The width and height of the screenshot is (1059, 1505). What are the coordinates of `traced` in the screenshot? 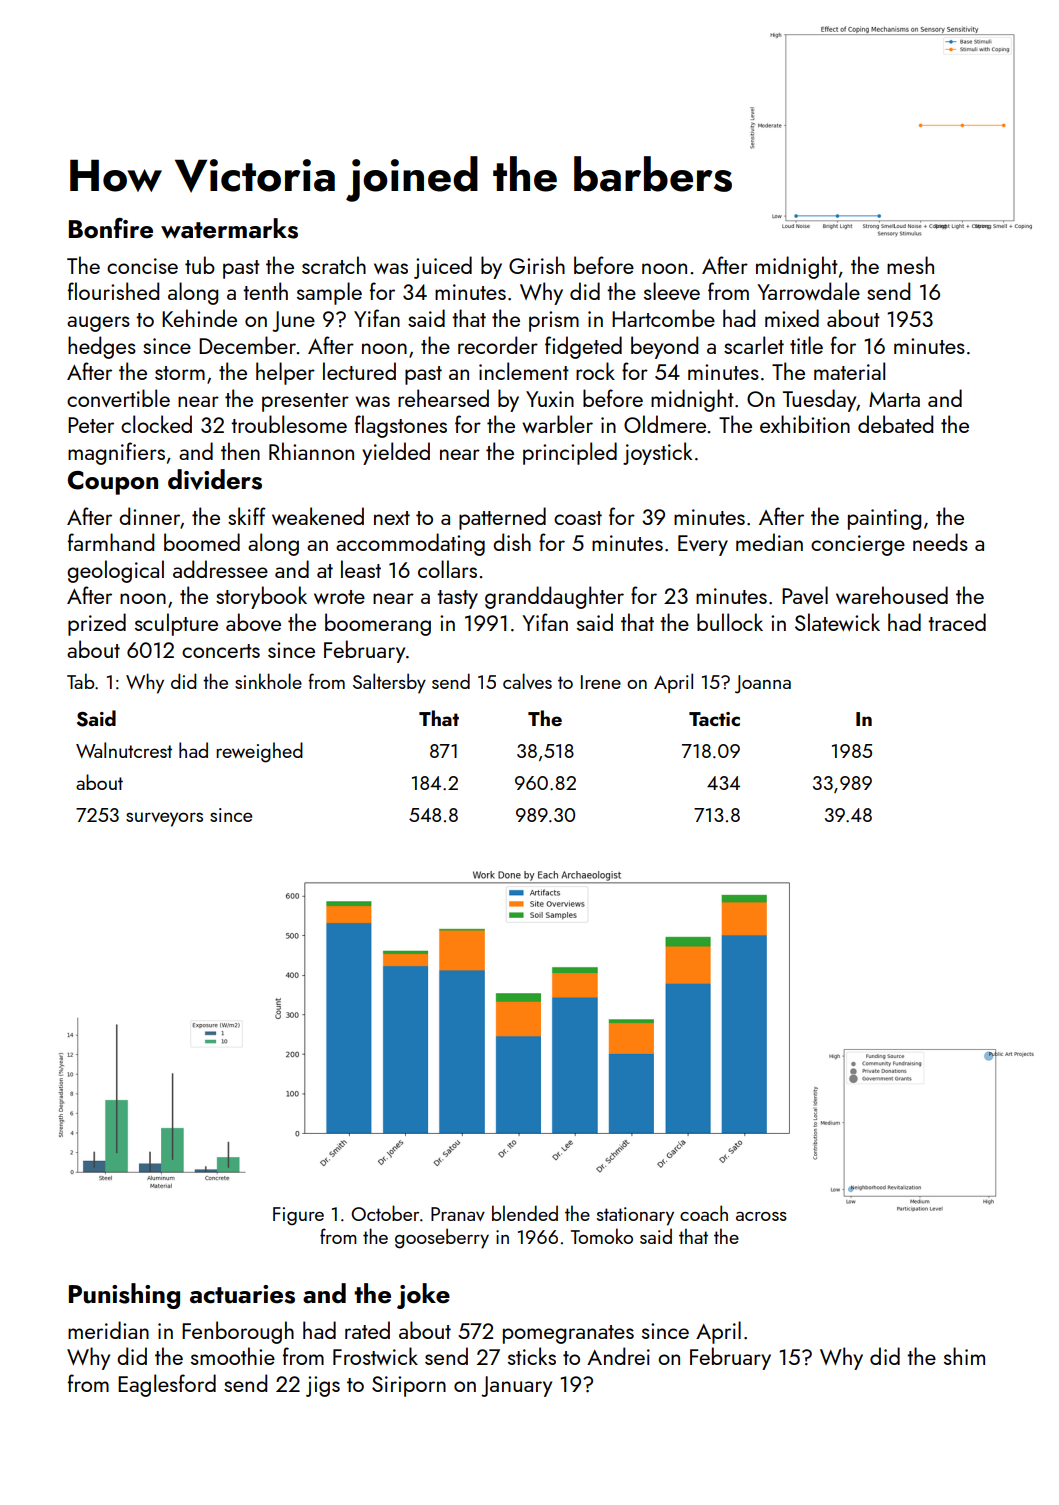 It's located at (957, 622).
